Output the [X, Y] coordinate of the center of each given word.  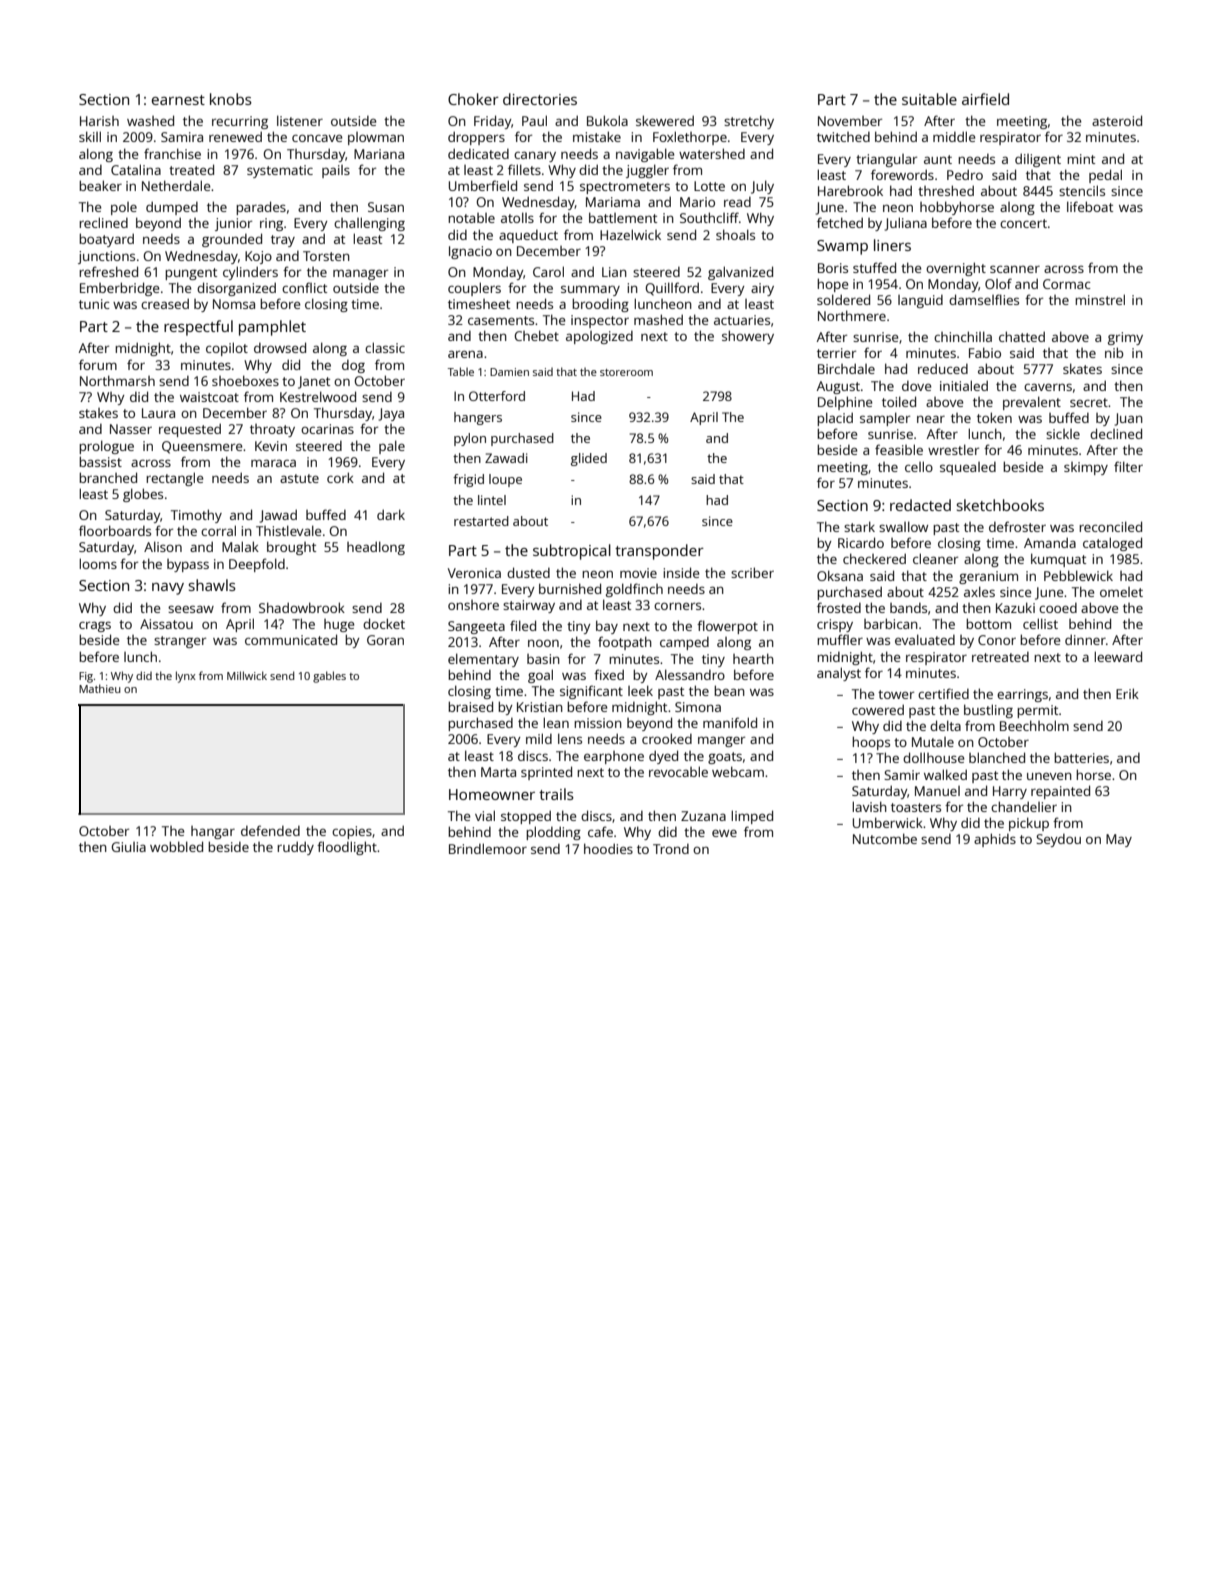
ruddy [295, 848]
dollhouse [934, 757]
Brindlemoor [488, 848]
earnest [178, 100]
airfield [985, 99]
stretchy [749, 122]
